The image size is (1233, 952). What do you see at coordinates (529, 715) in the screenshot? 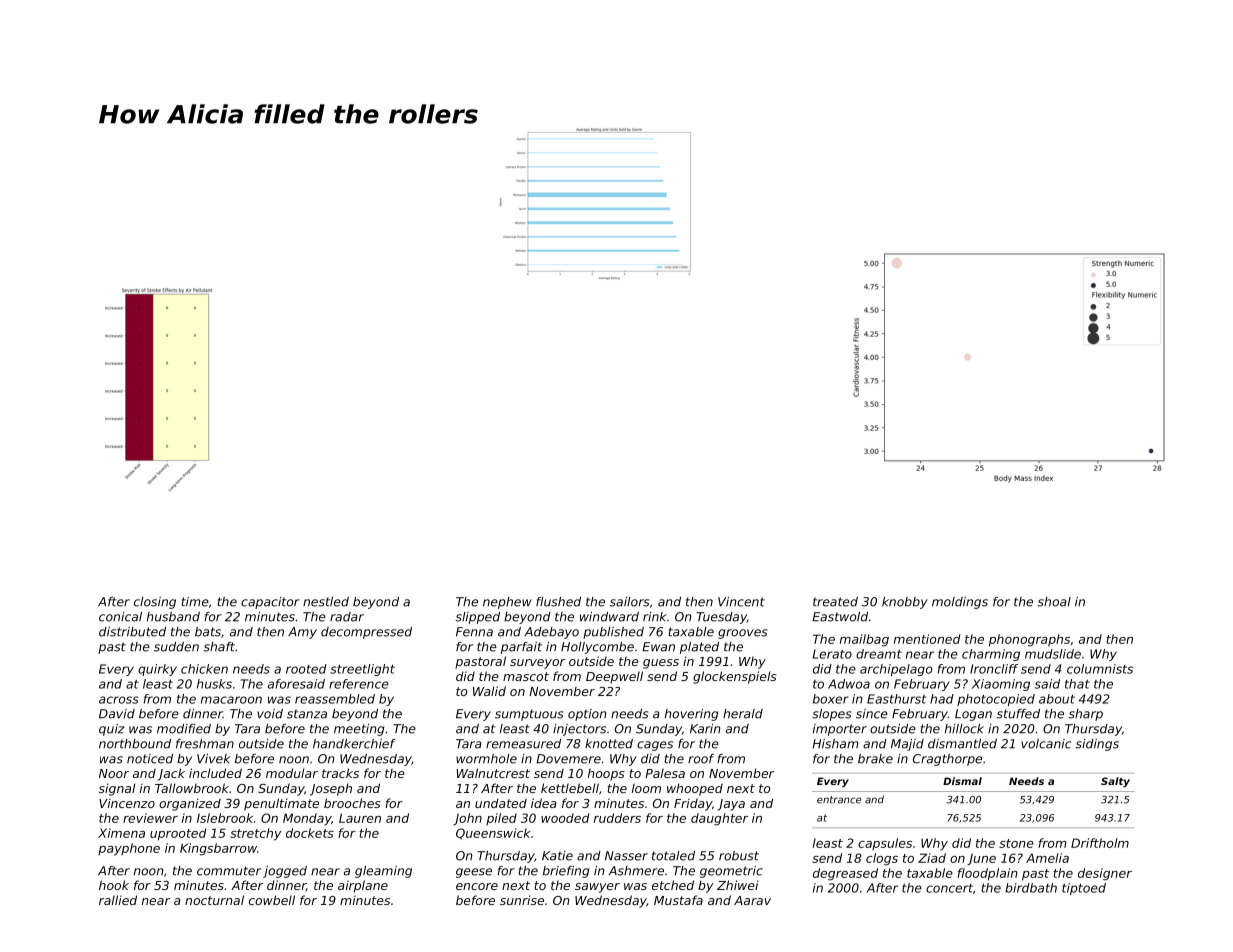
I see `sumptuous` at bounding box center [529, 715].
